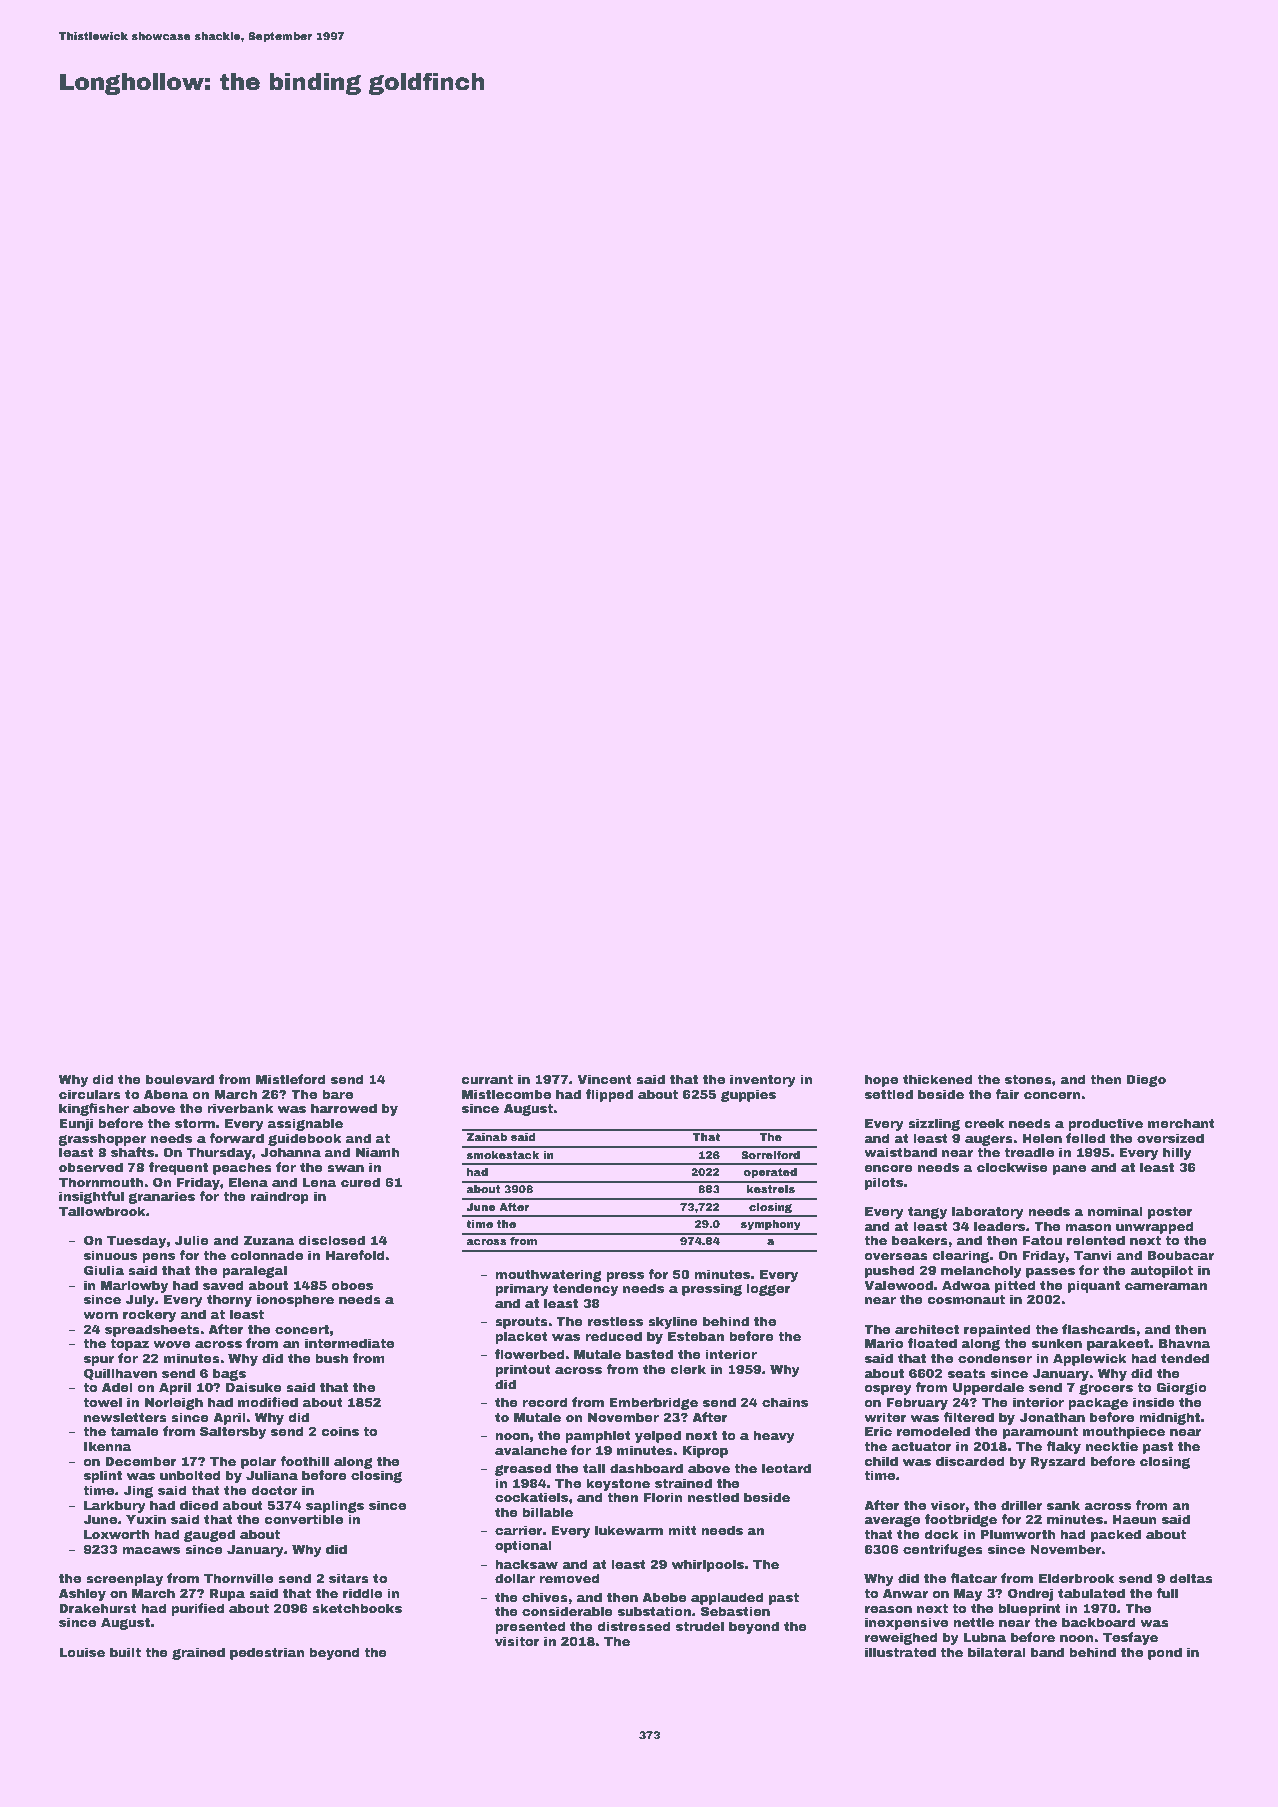 The width and height of the screenshot is (1278, 1807). What do you see at coordinates (529, 1354) in the screenshot?
I see `flowerbed` at bounding box center [529, 1354].
